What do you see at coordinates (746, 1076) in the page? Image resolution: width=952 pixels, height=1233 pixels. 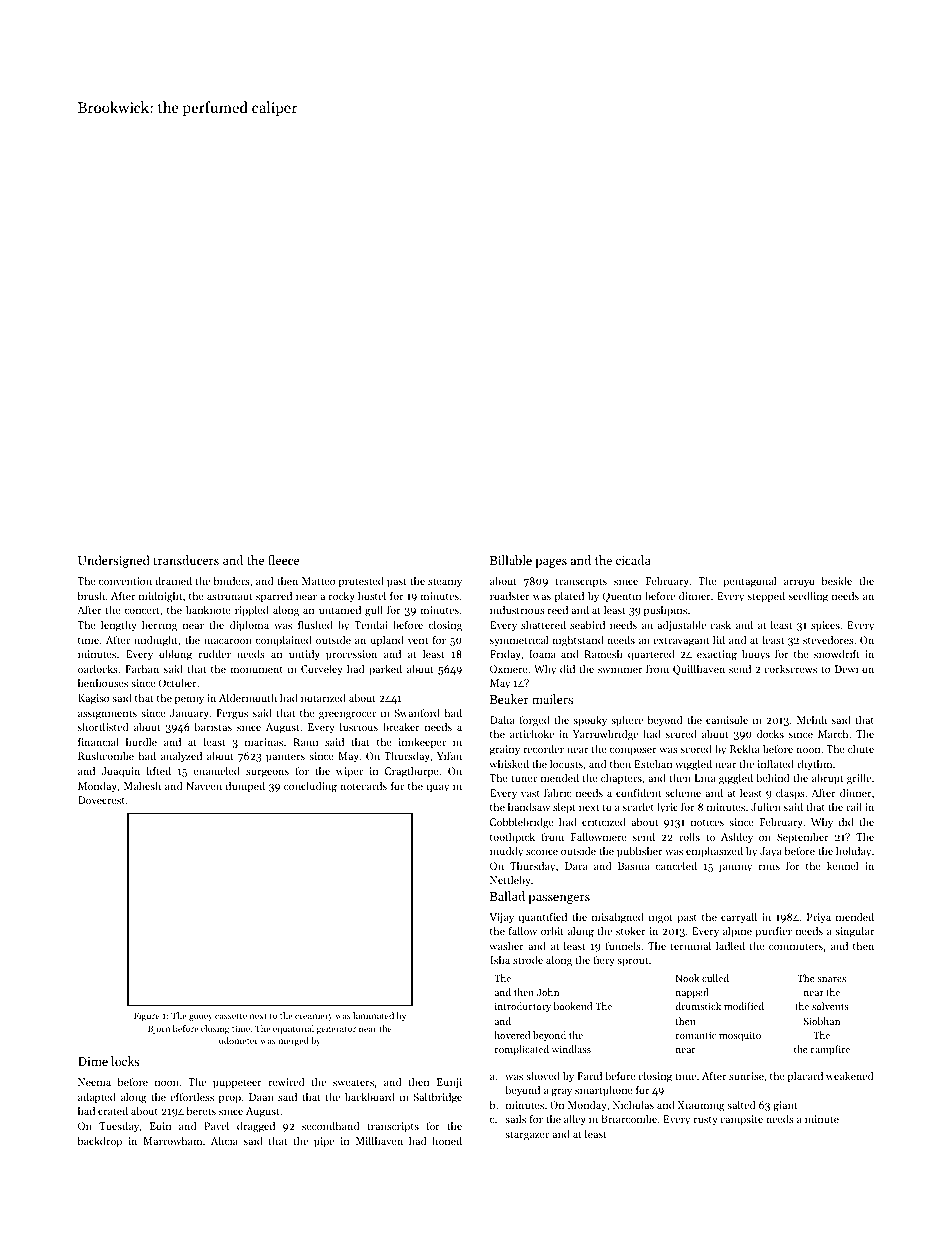 I see `sunrise` at bounding box center [746, 1076].
